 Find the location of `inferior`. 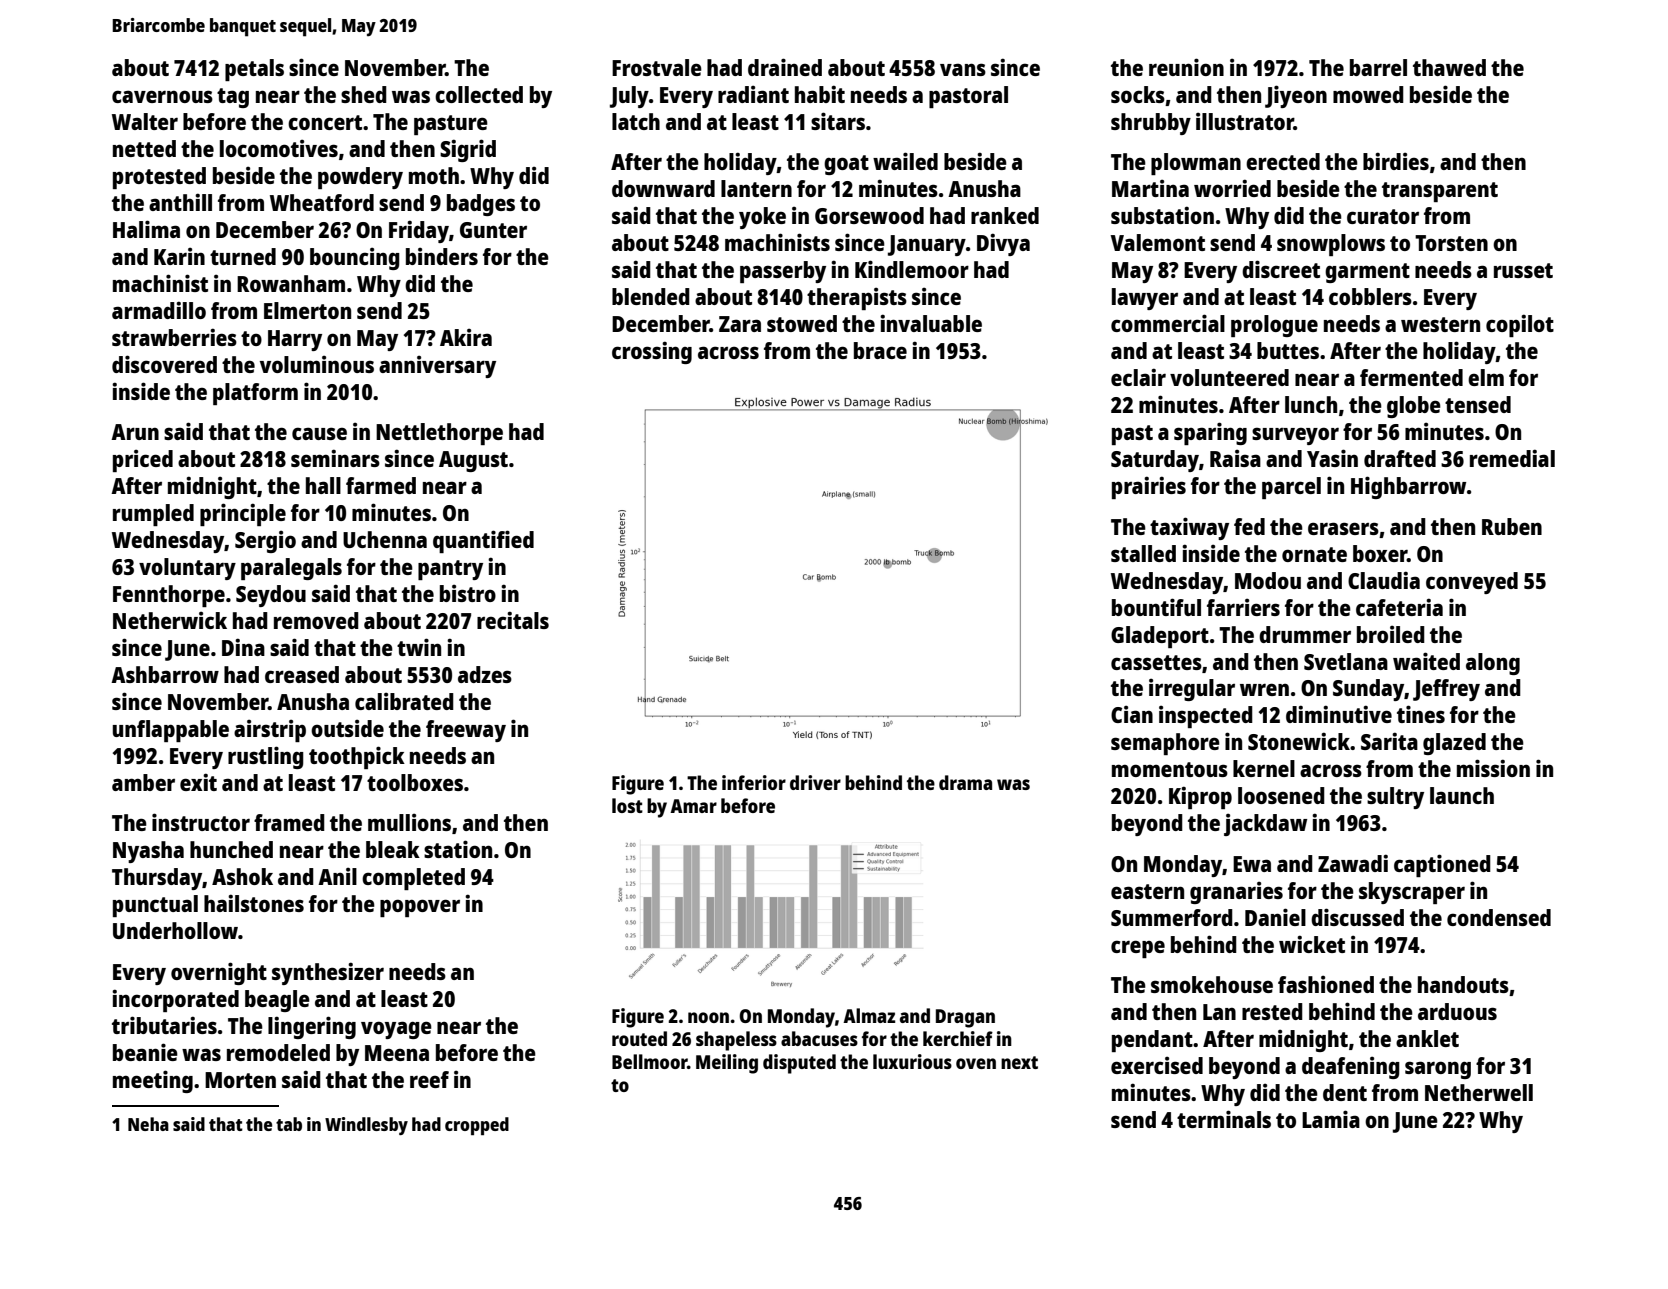

inferior is located at coordinates (754, 782).
